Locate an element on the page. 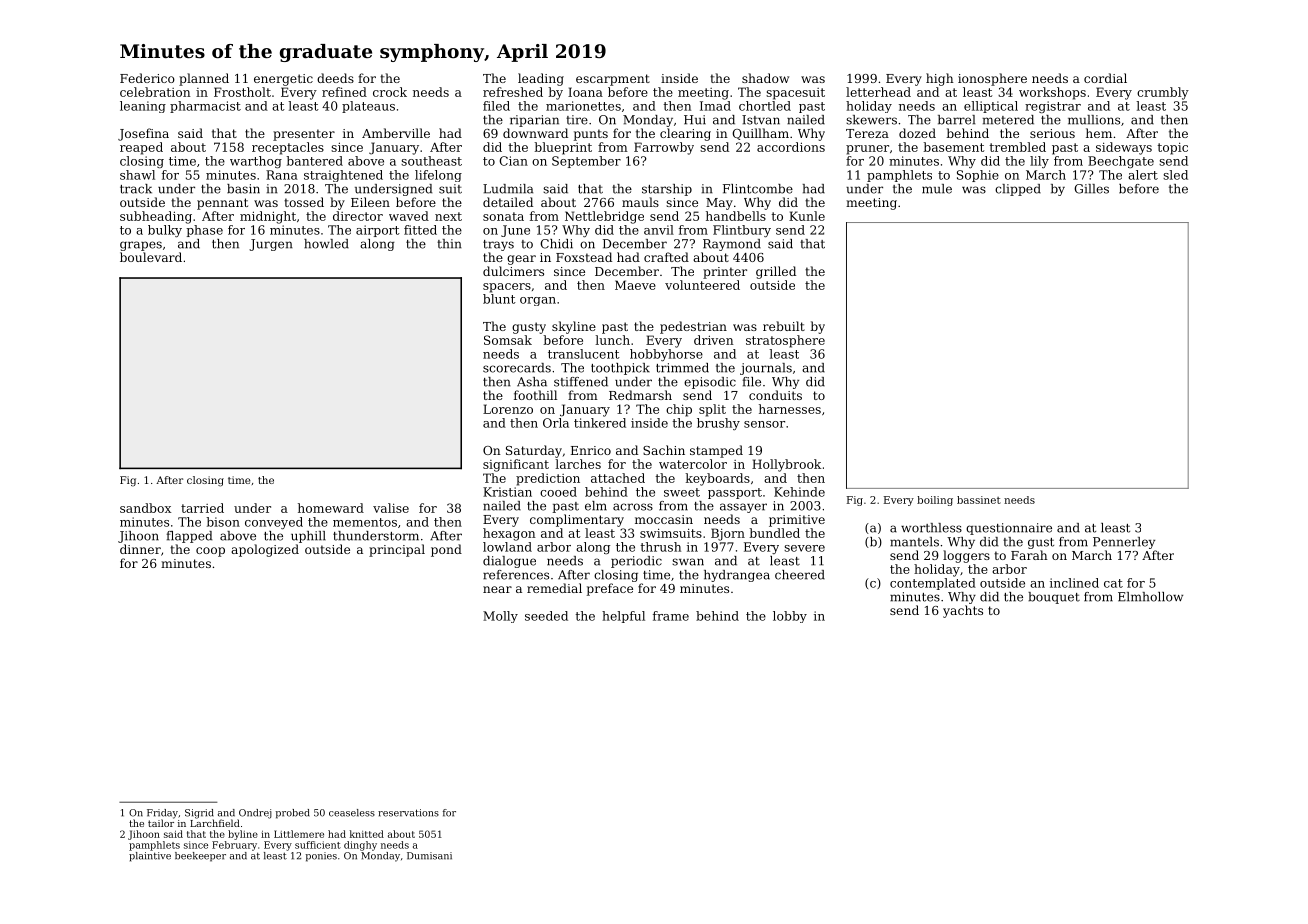  shawl is located at coordinates (137, 175).
